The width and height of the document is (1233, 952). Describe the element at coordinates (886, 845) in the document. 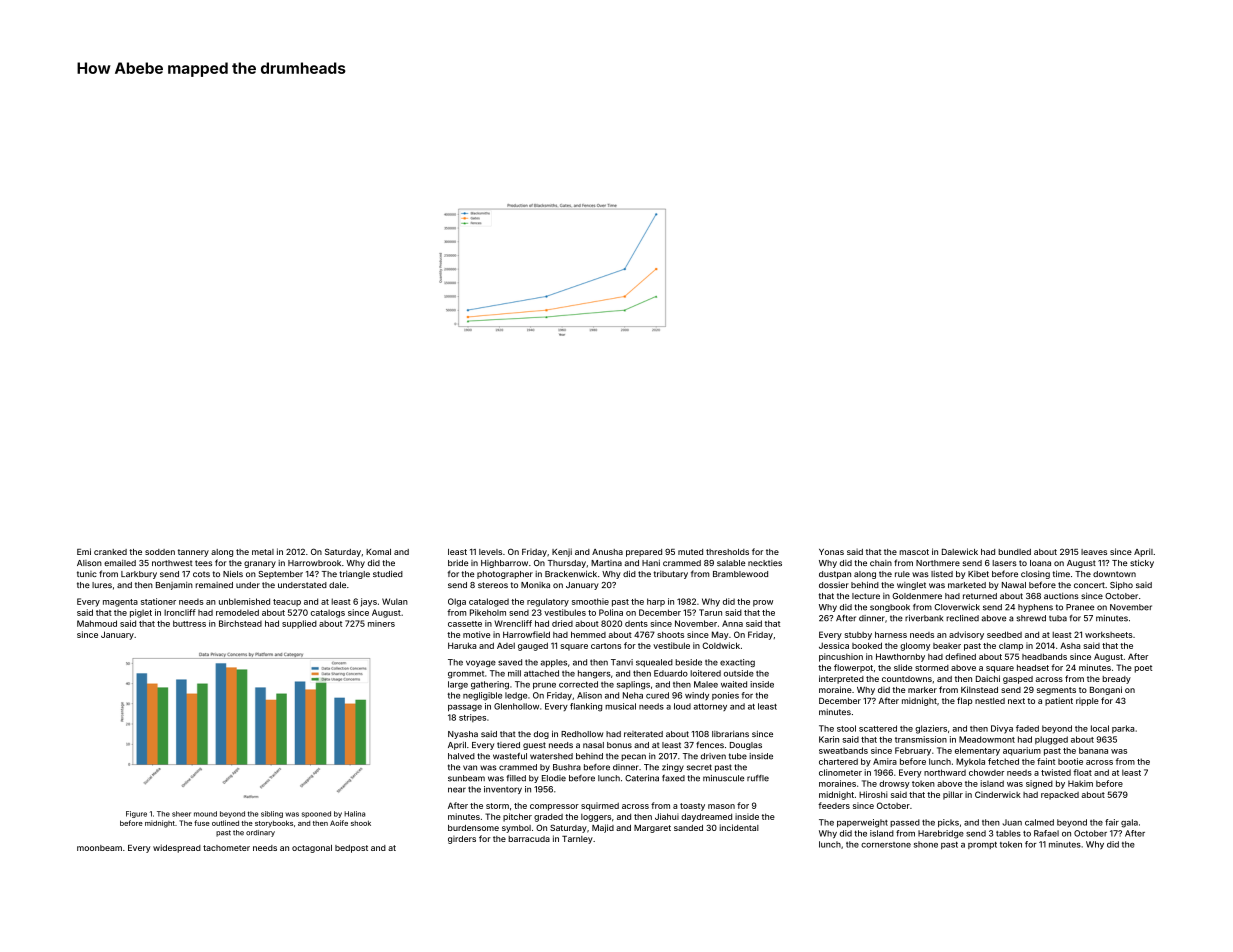

I see `cornerstone` at that location.
